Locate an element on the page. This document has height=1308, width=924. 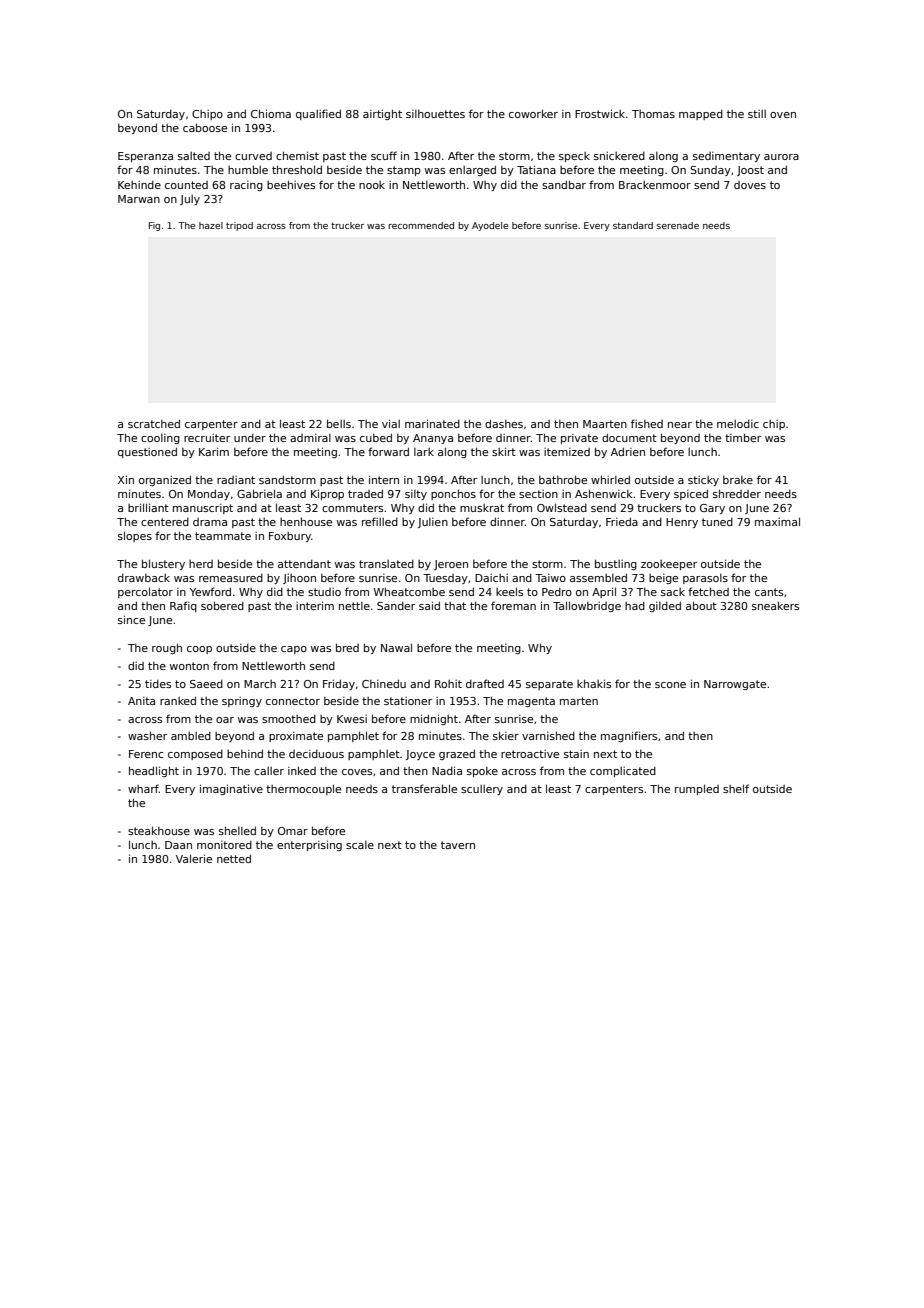
Daichi is located at coordinates (491, 578).
